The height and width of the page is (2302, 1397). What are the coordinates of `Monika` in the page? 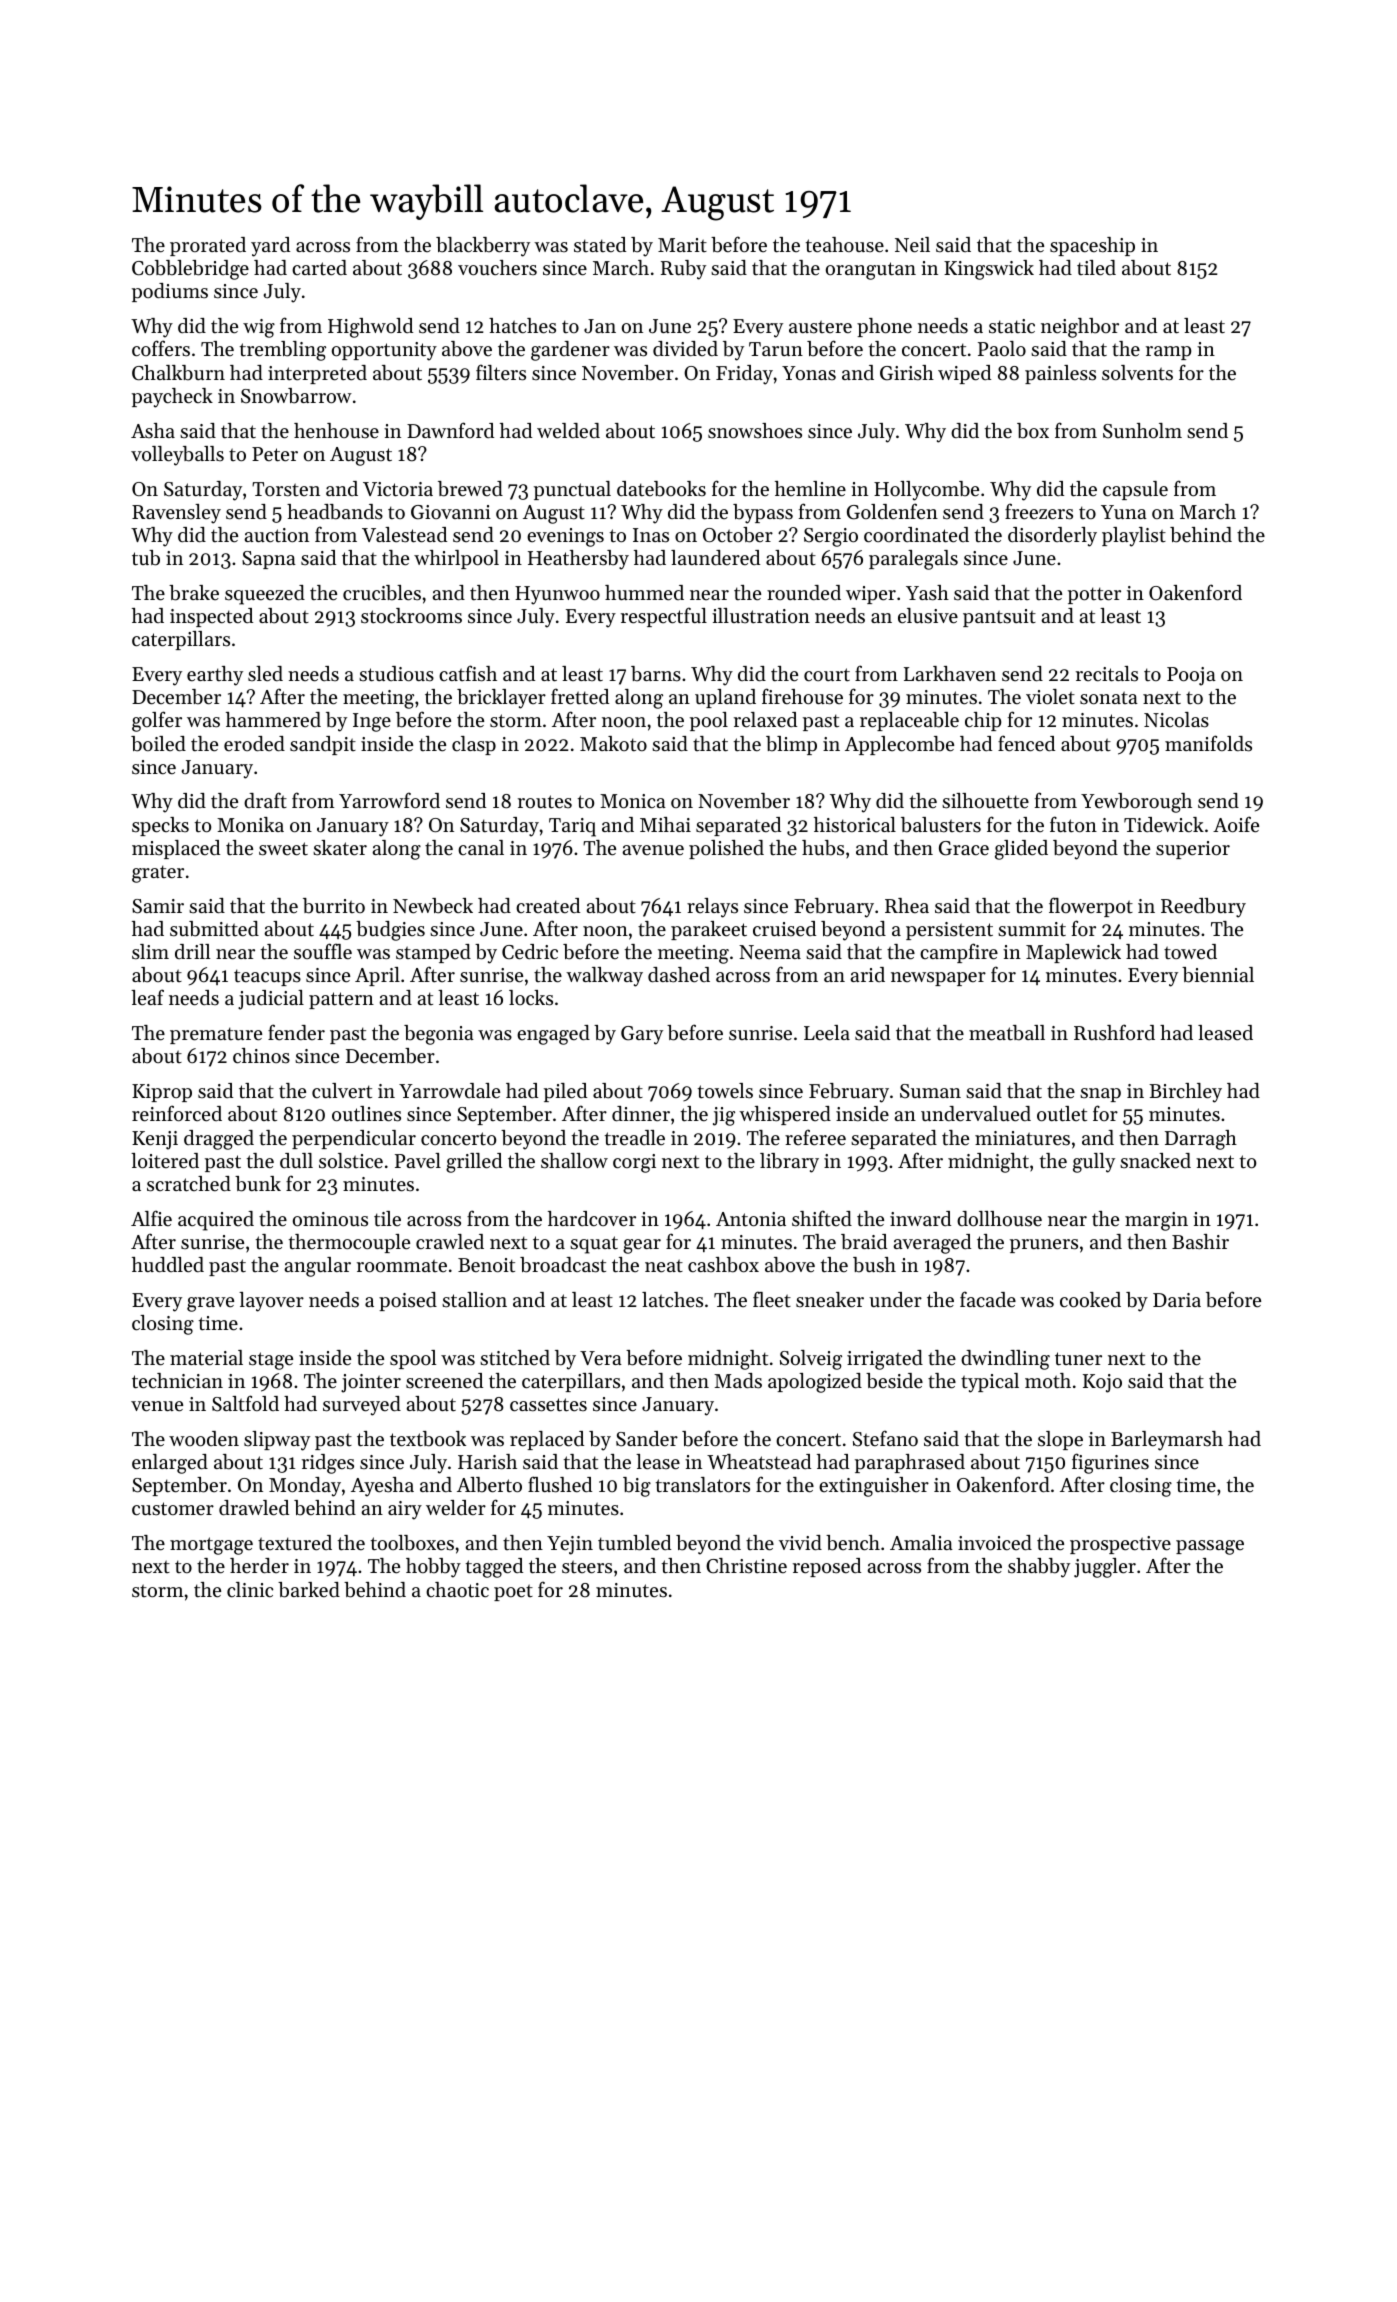 It's located at (250, 824).
